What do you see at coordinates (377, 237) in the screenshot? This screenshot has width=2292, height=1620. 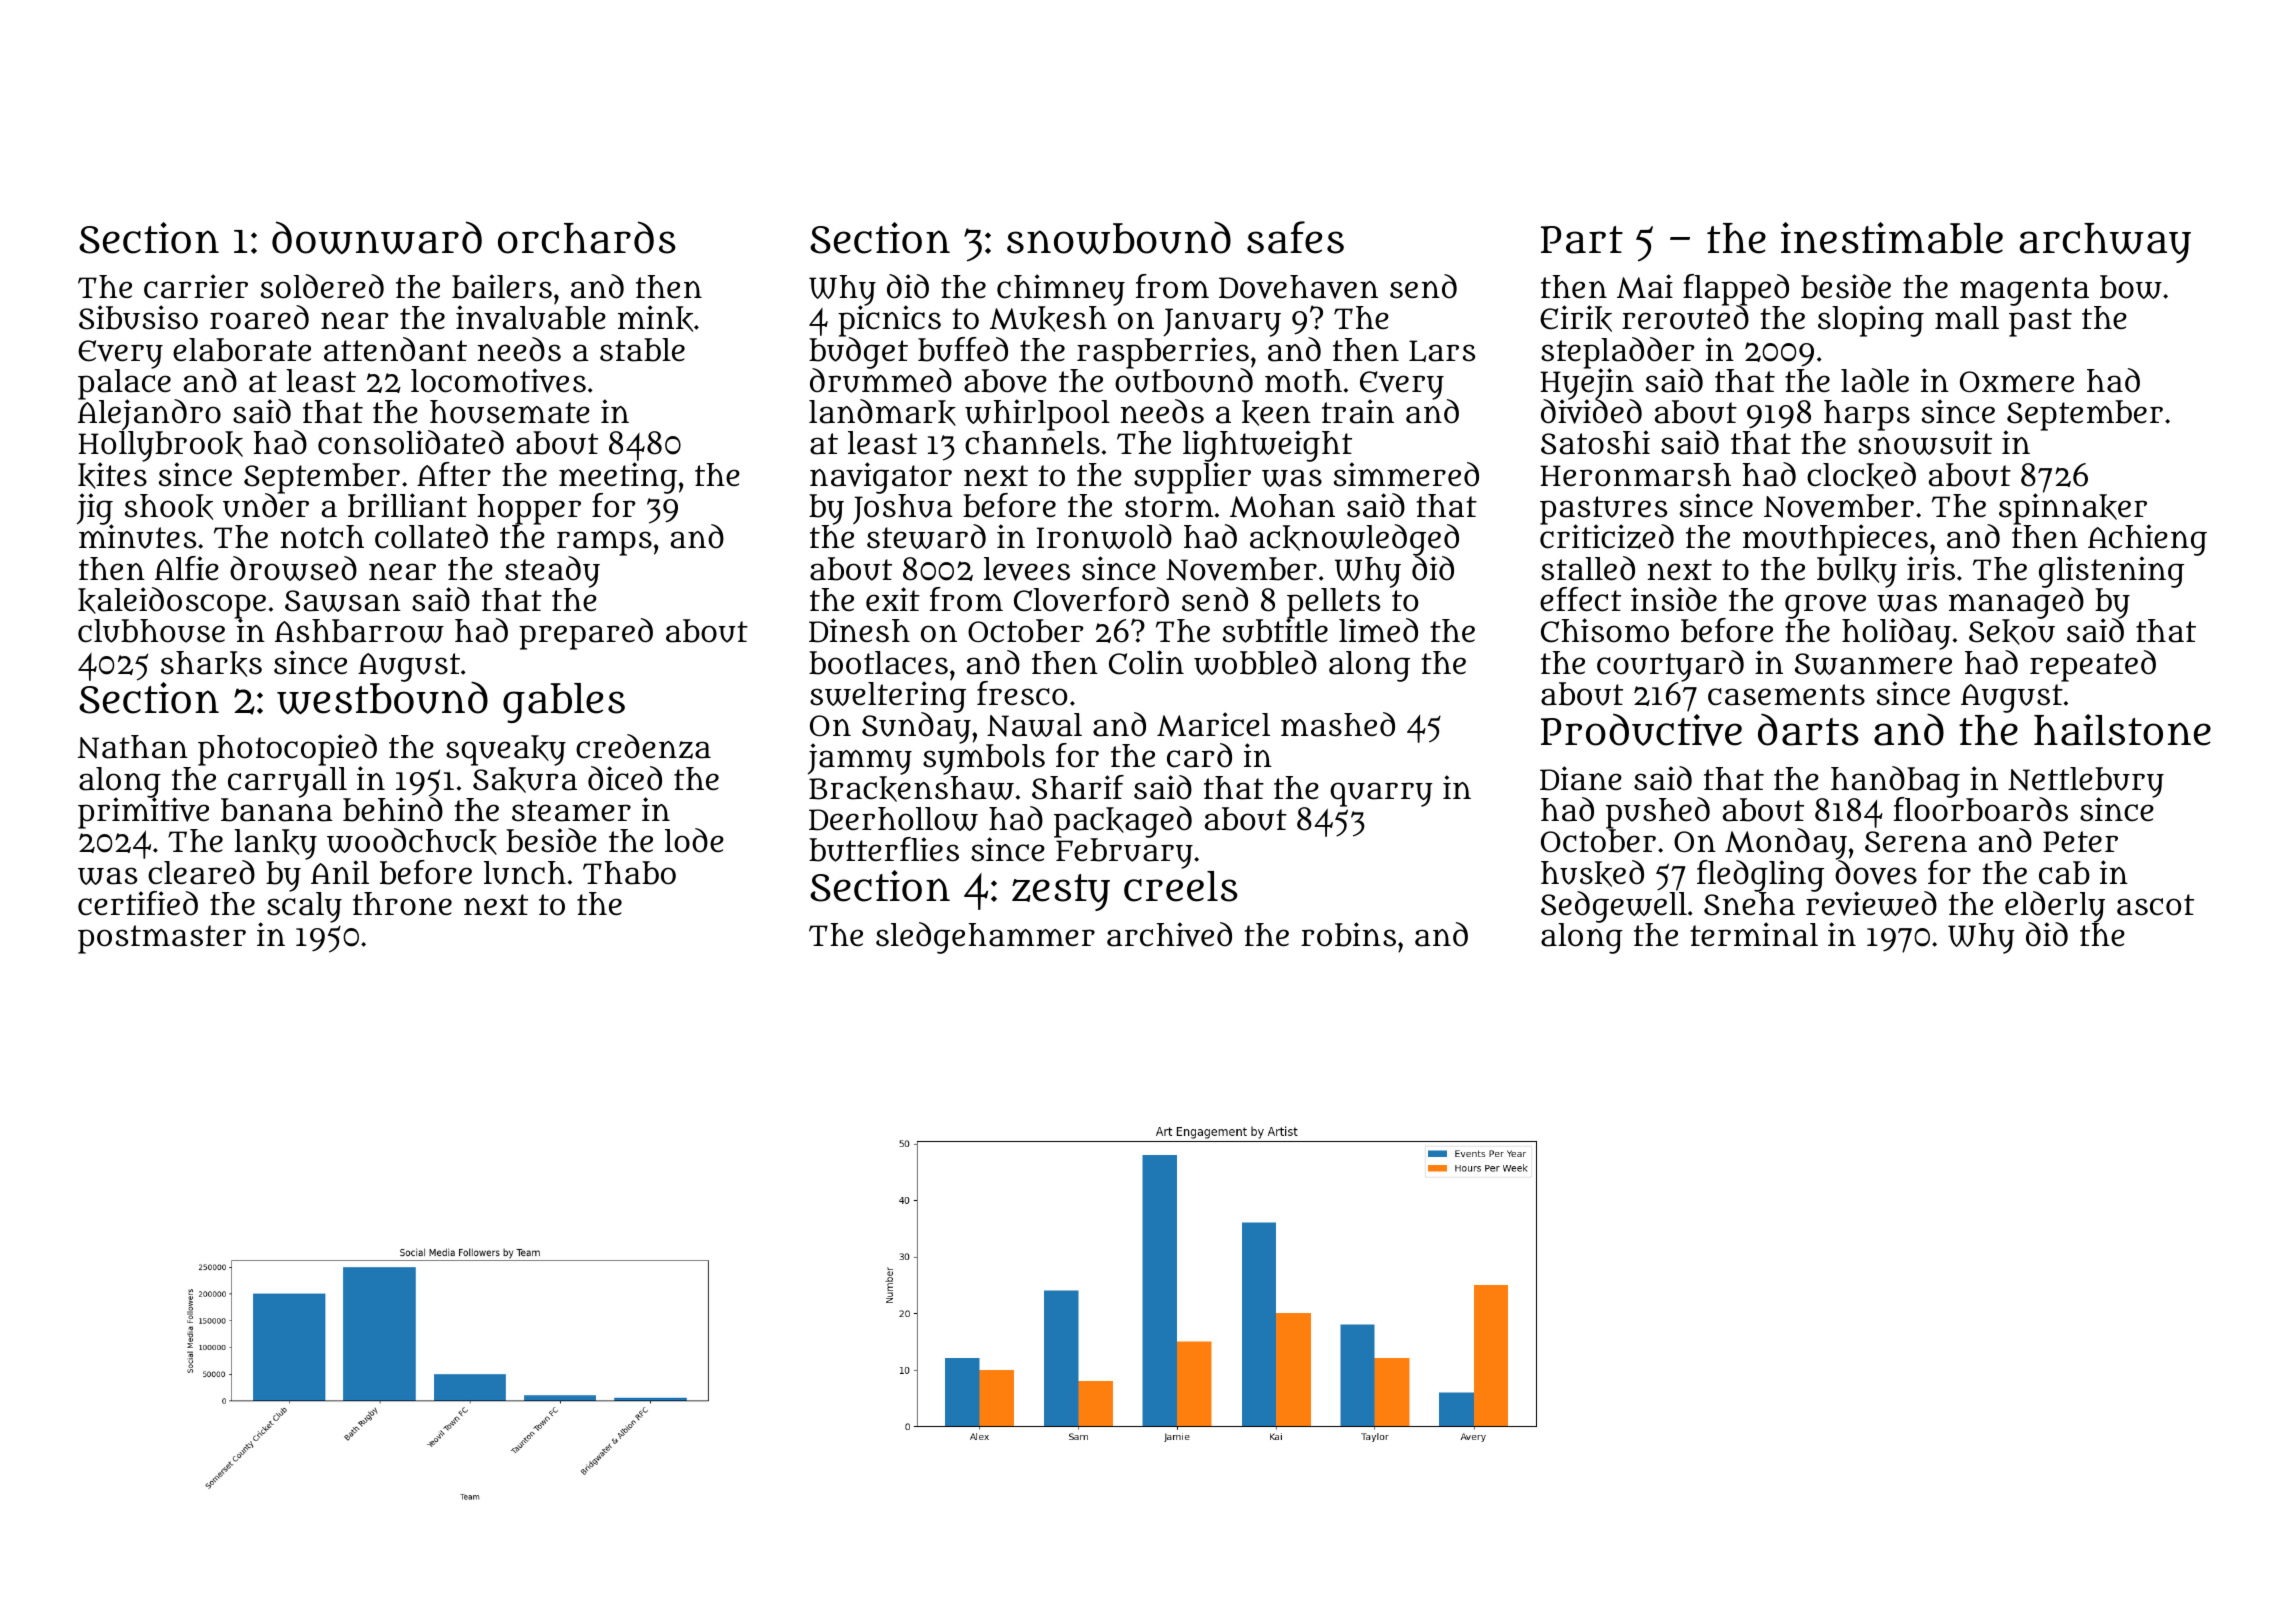 I see `downward` at bounding box center [377, 237].
